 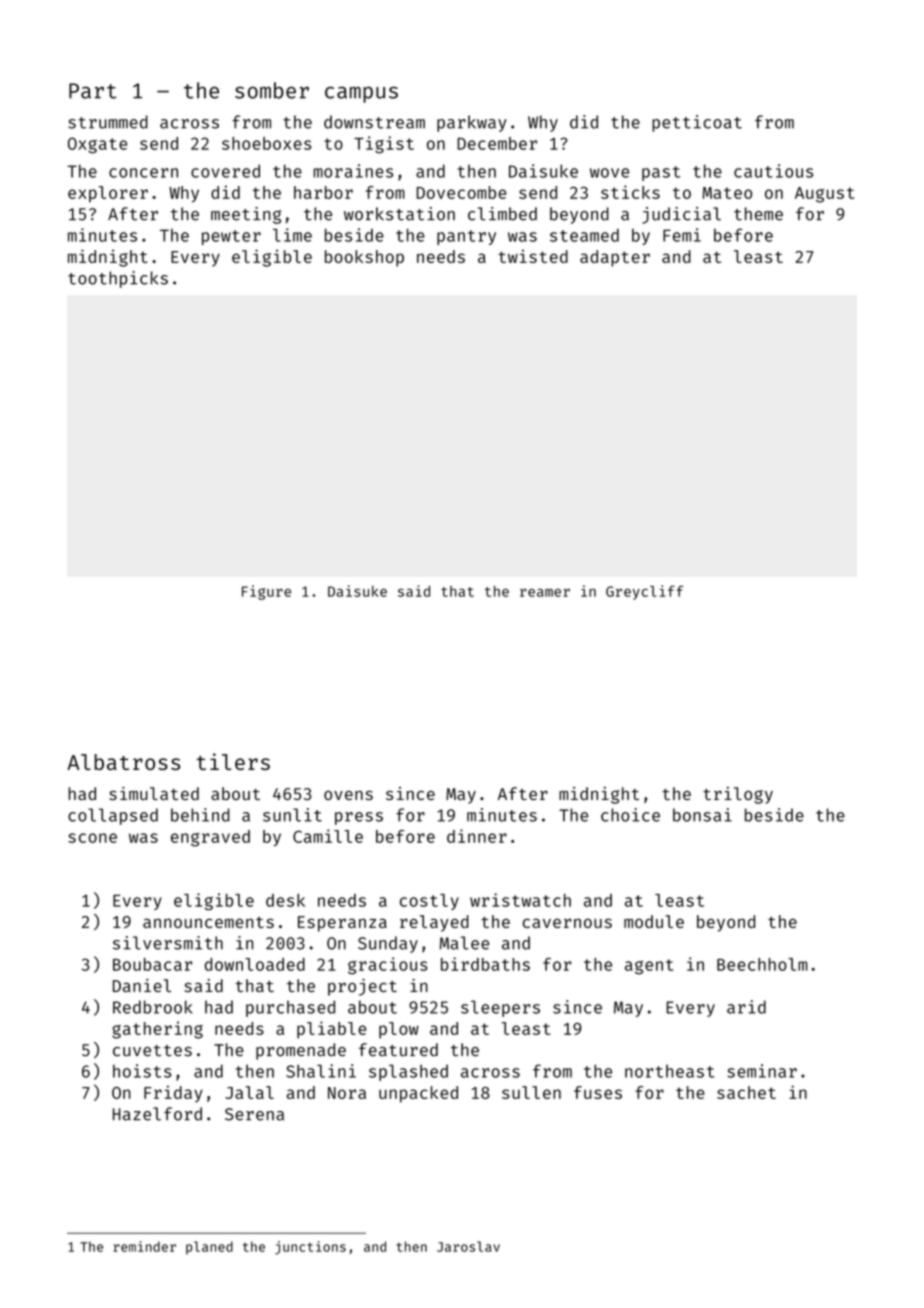 What do you see at coordinates (231, 237) in the screenshot?
I see `pewter` at bounding box center [231, 237].
